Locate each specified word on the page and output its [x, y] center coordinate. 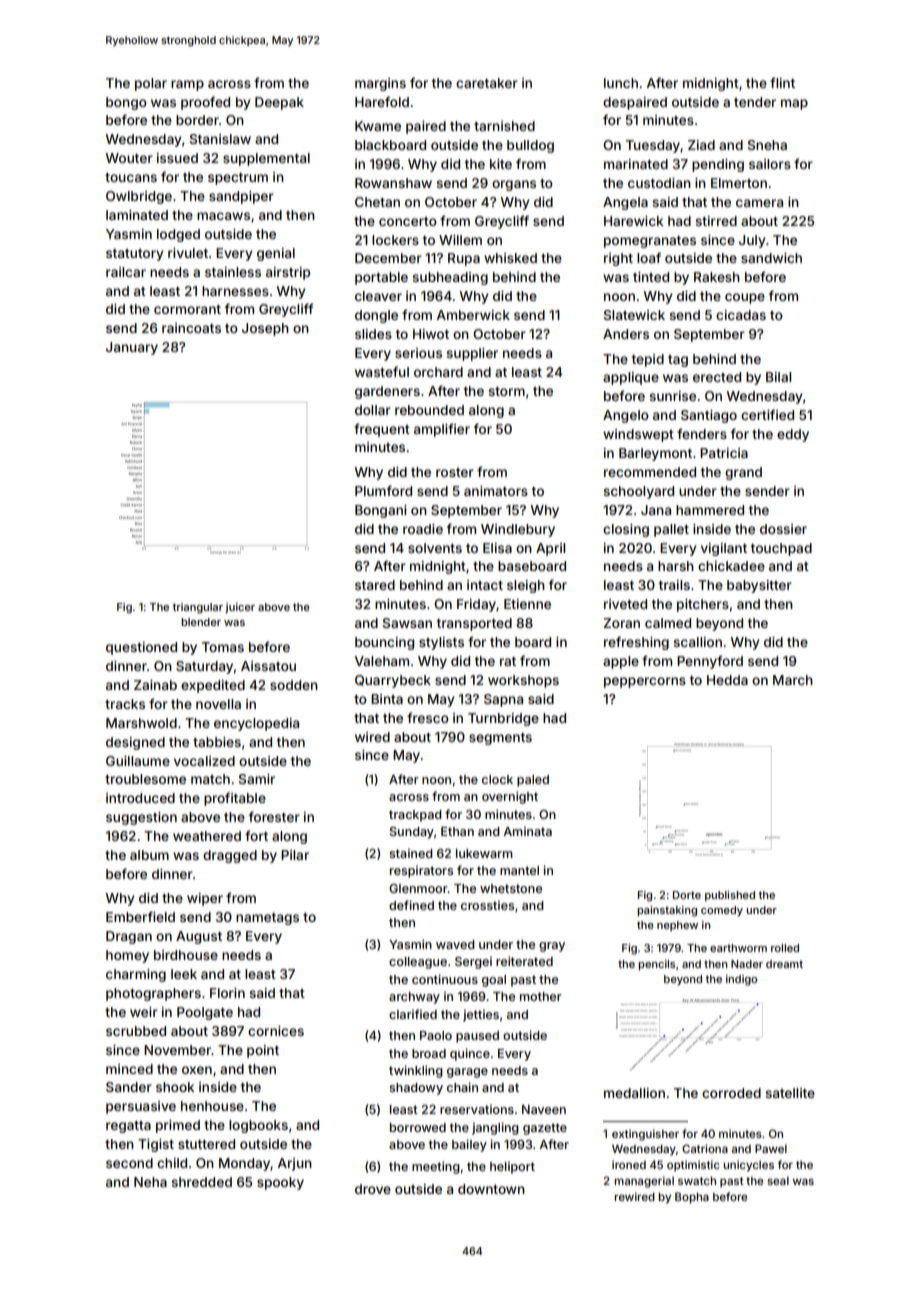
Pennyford [710, 662]
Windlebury [518, 530]
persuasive [141, 1107]
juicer [240, 608]
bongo [126, 103]
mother [541, 996]
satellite [790, 1093]
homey [127, 956]
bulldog [530, 146]
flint [782, 82]
